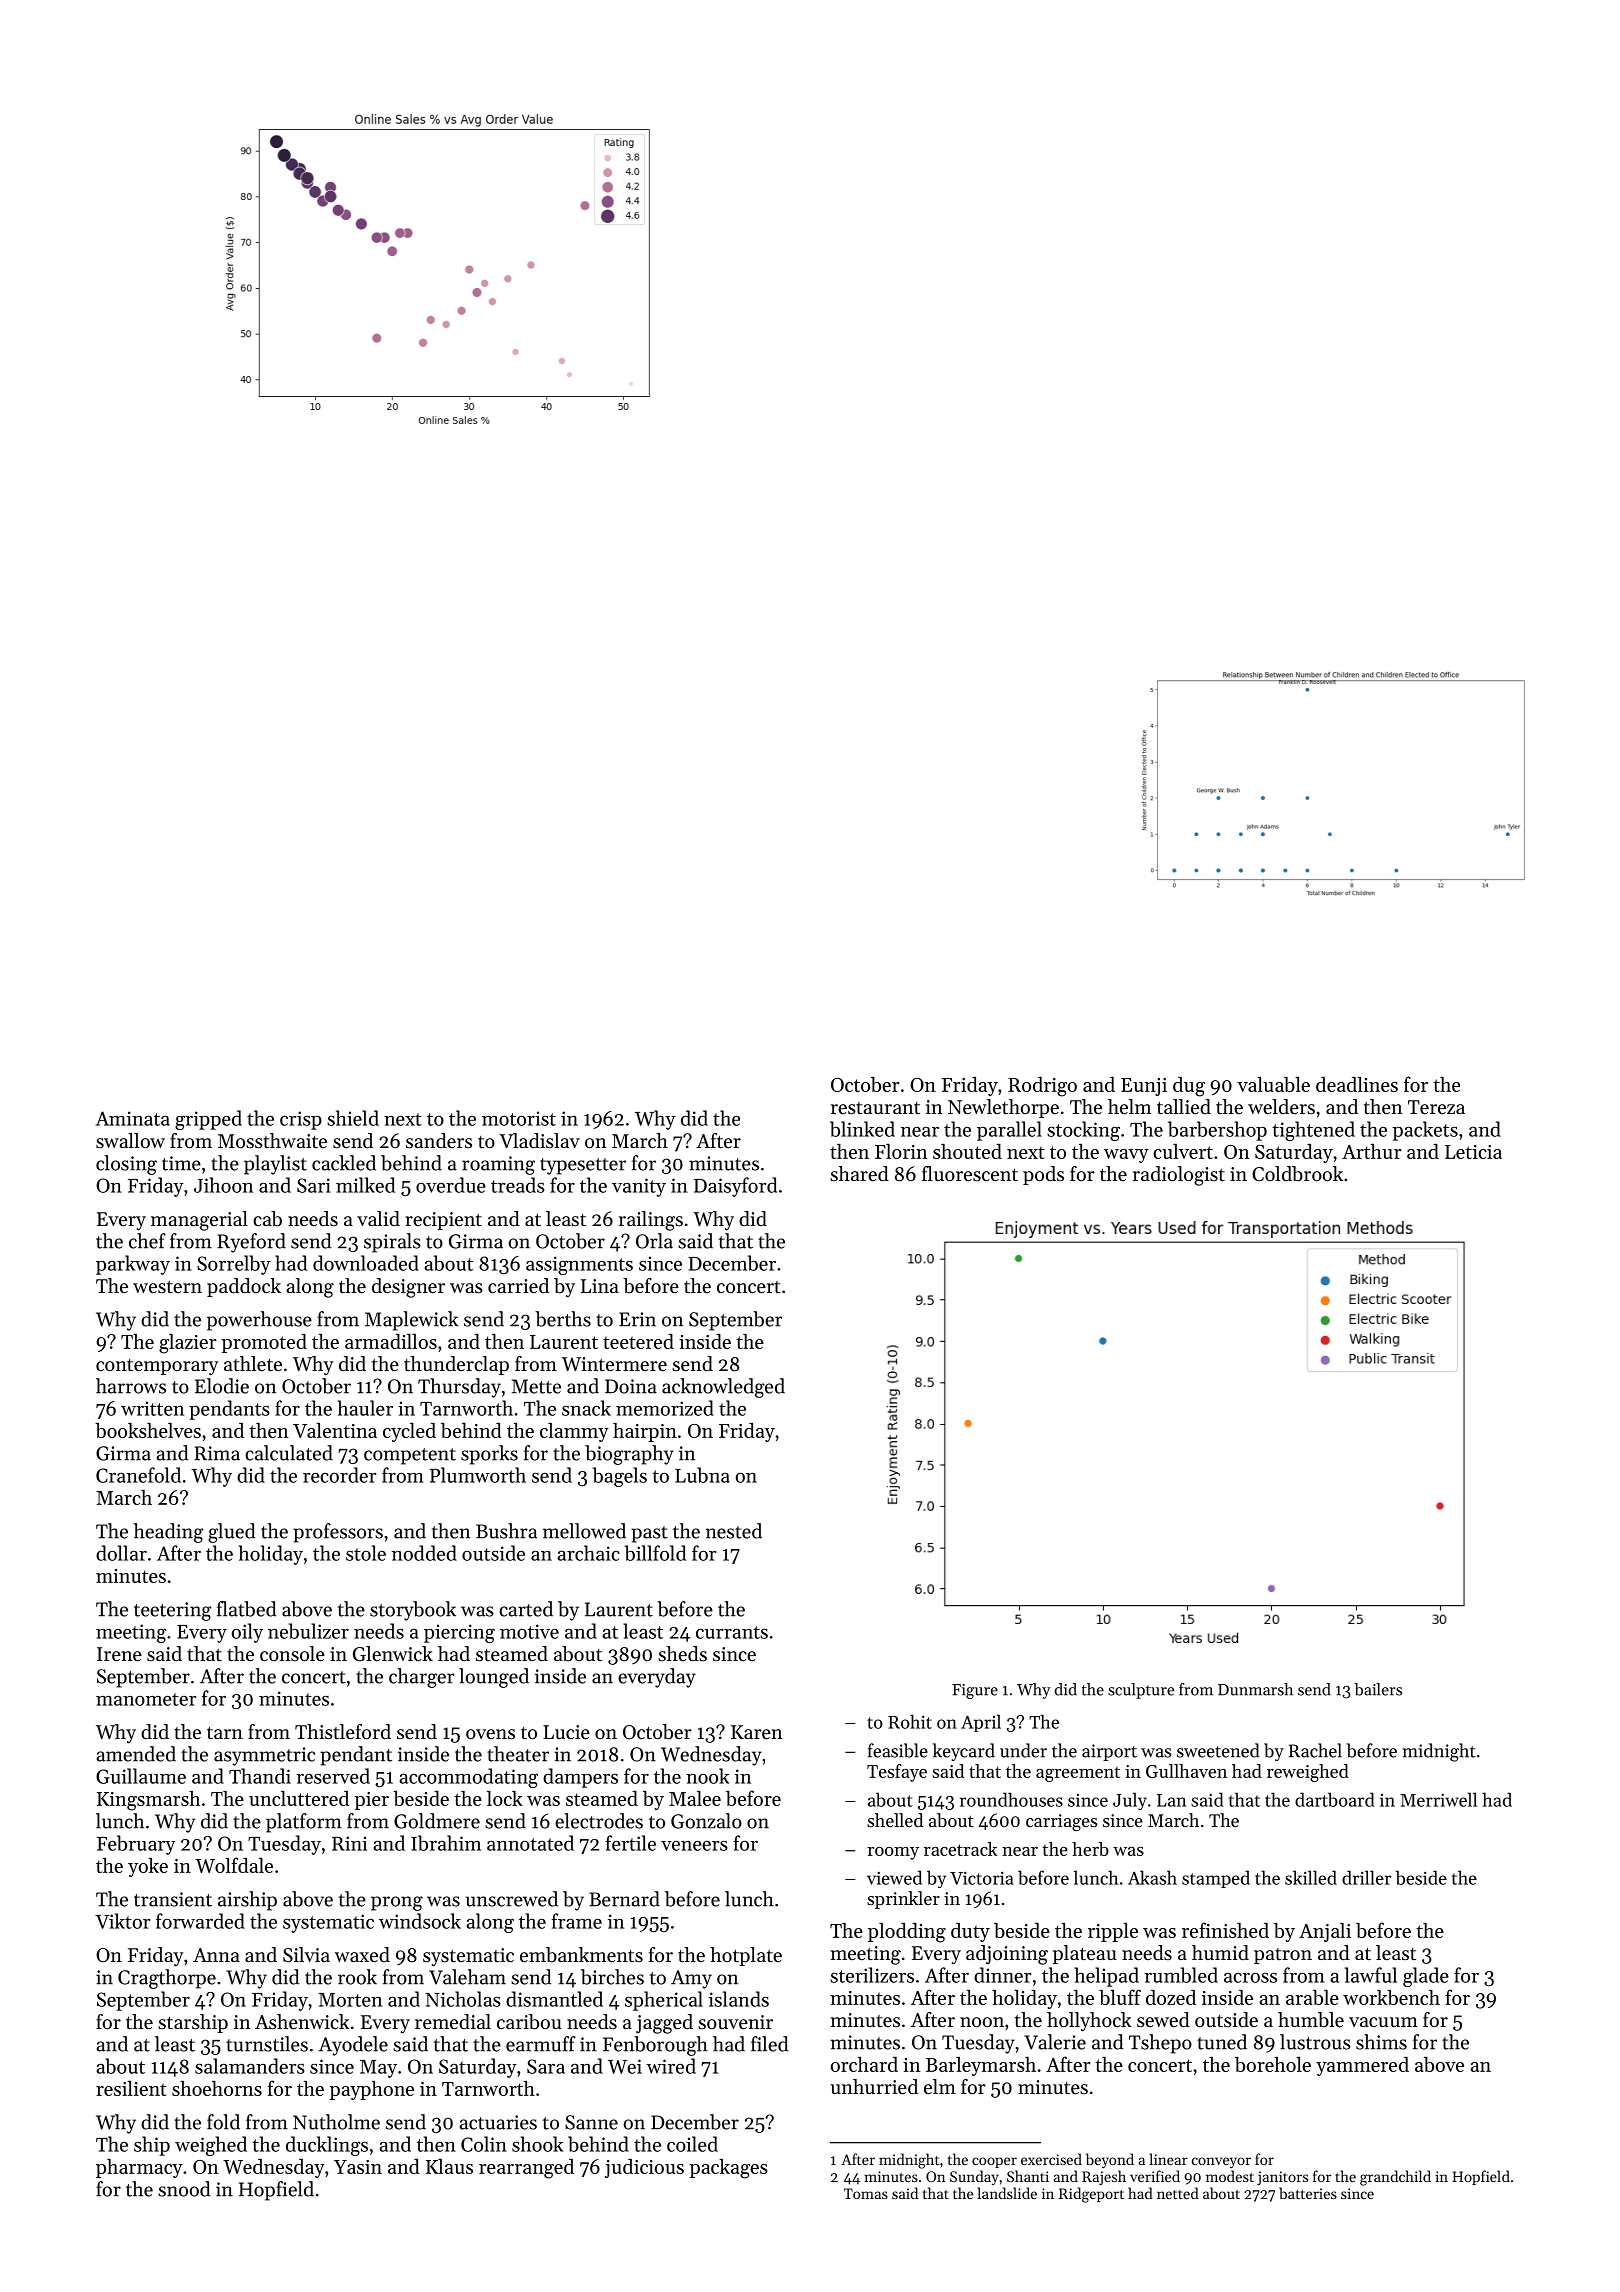 This screenshot has height=2292, width=1620. Describe the element at coordinates (728, 2169) in the screenshot. I see `packages` at that location.
